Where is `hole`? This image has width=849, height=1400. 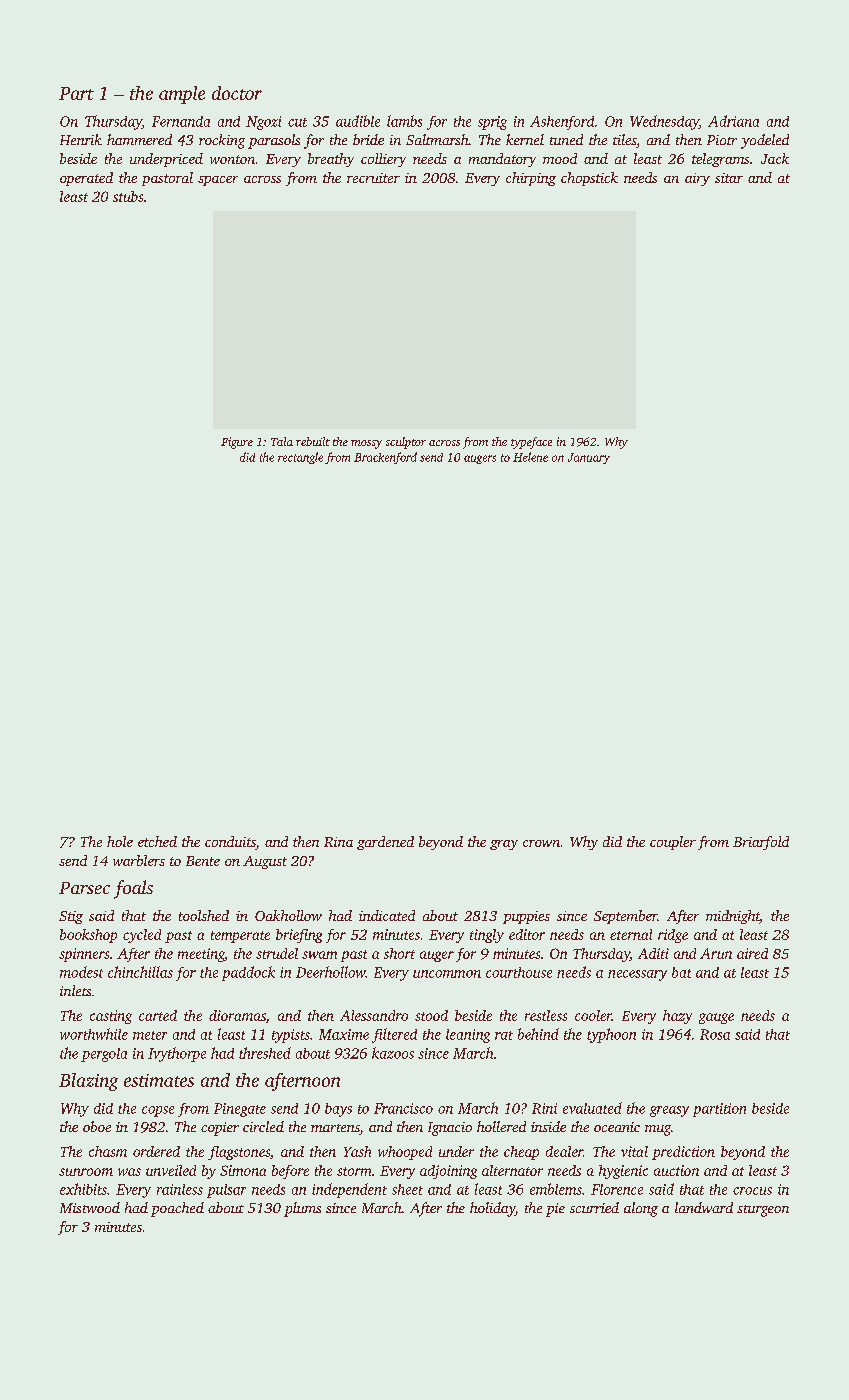
hole is located at coordinates (120, 841).
